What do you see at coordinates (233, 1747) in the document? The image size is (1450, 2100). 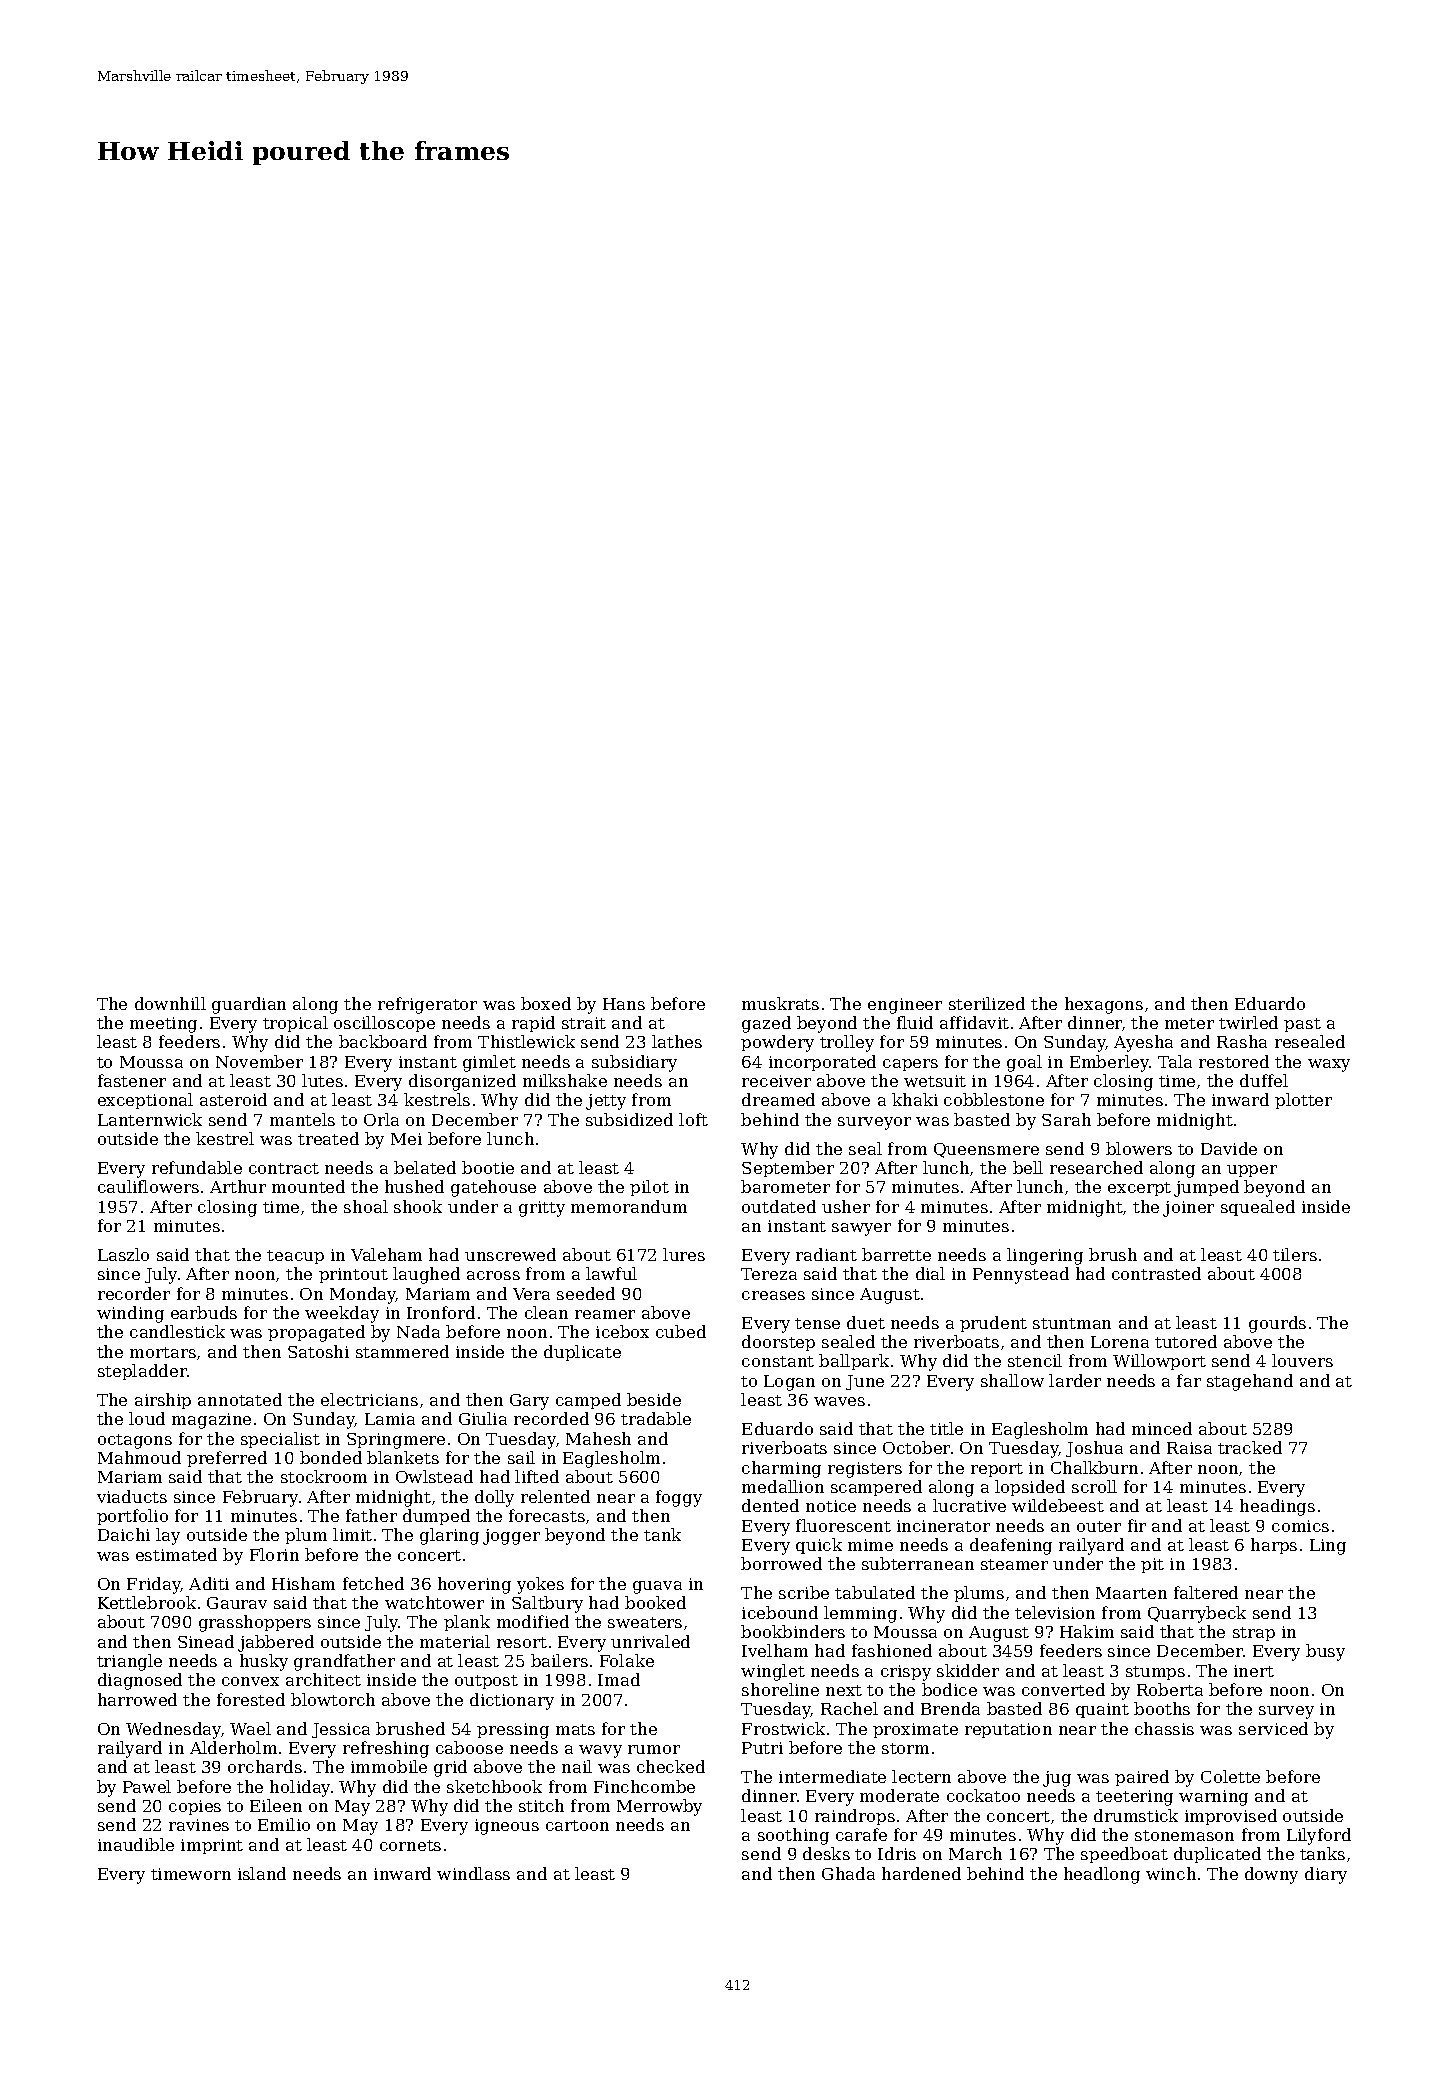 I see `Alderholm` at bounding box center [233, 1747].
